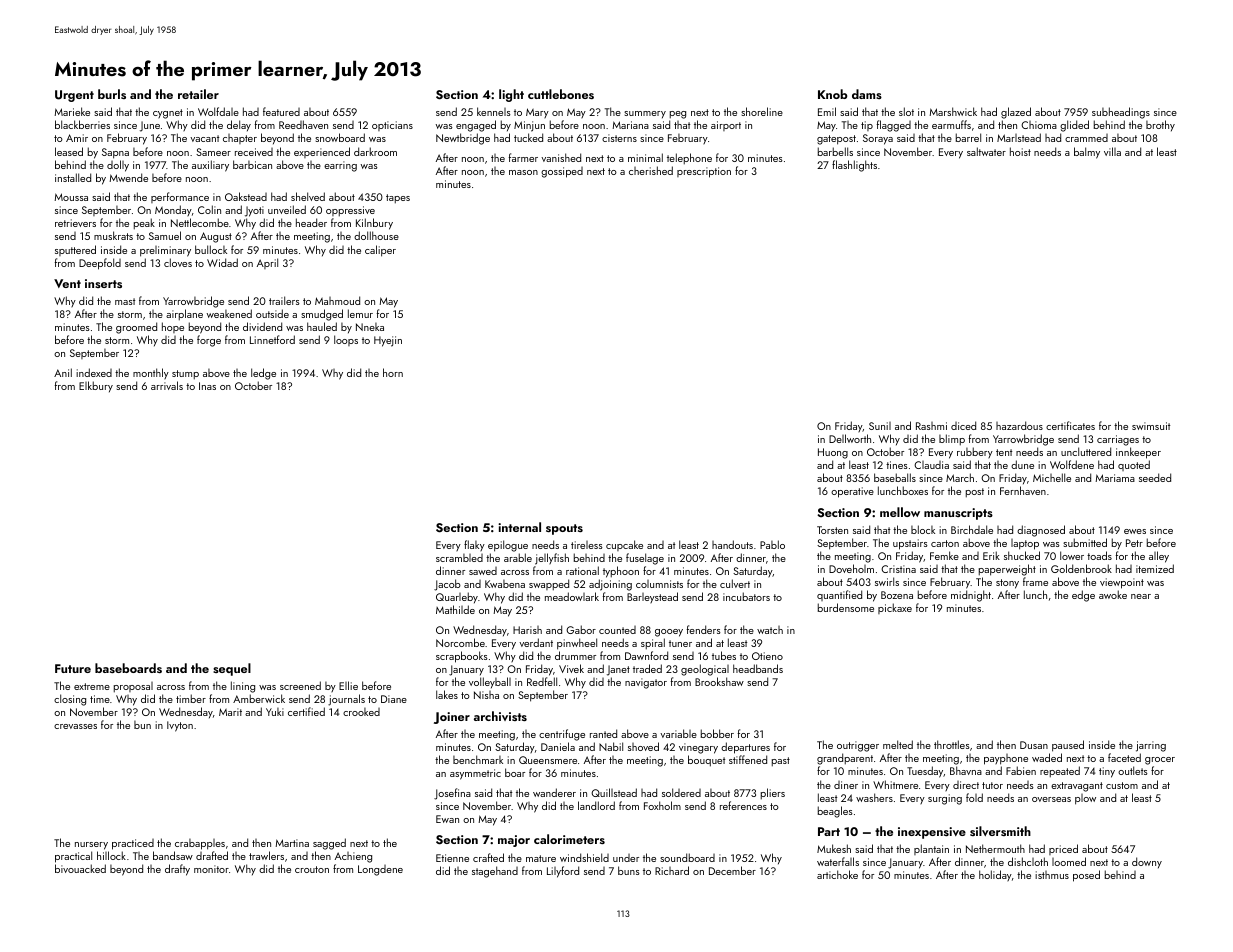  Describe the element at coordinates (80, 868) in the page. I see `bivouacked` at that location.
